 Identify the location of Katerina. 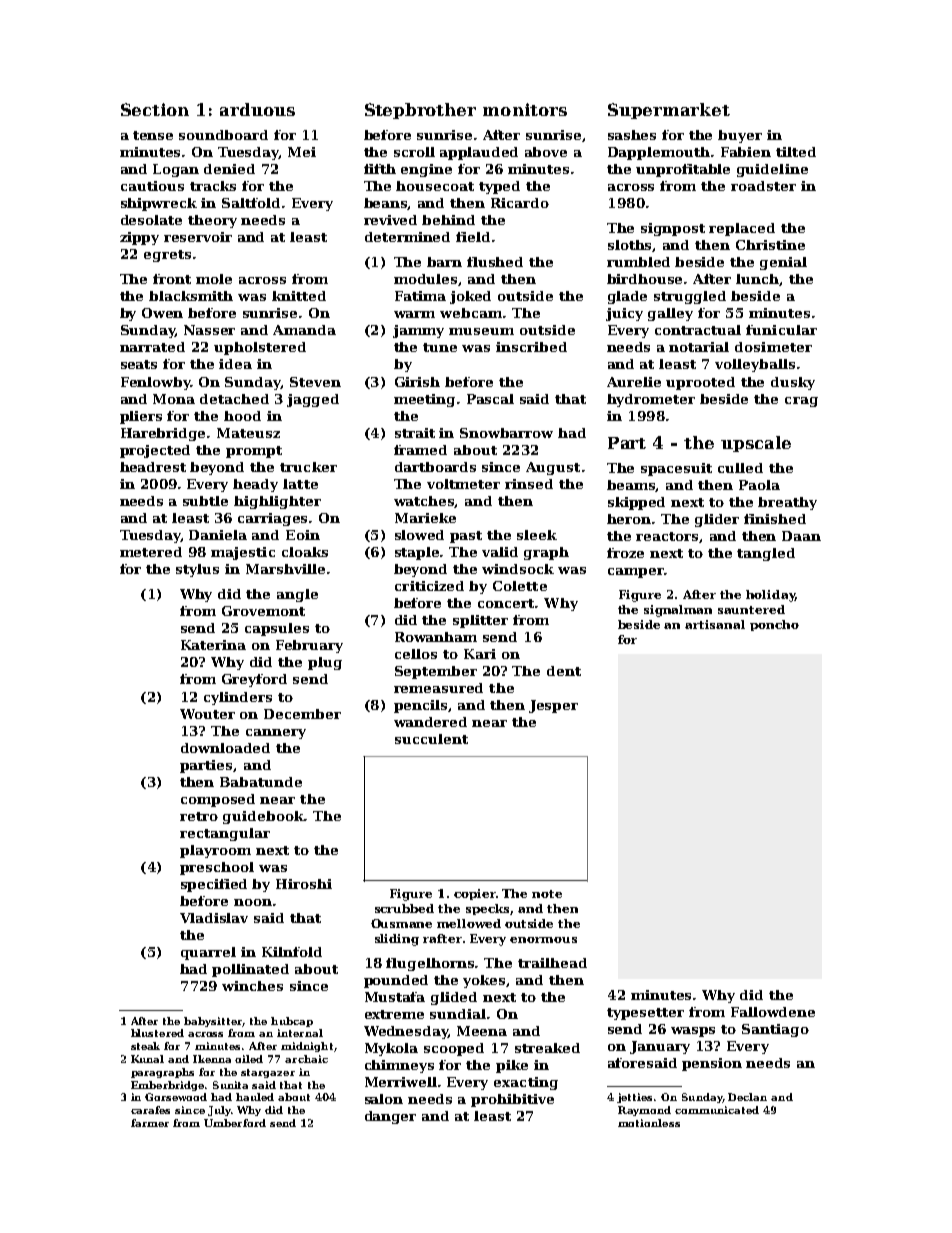
(213, 645).
